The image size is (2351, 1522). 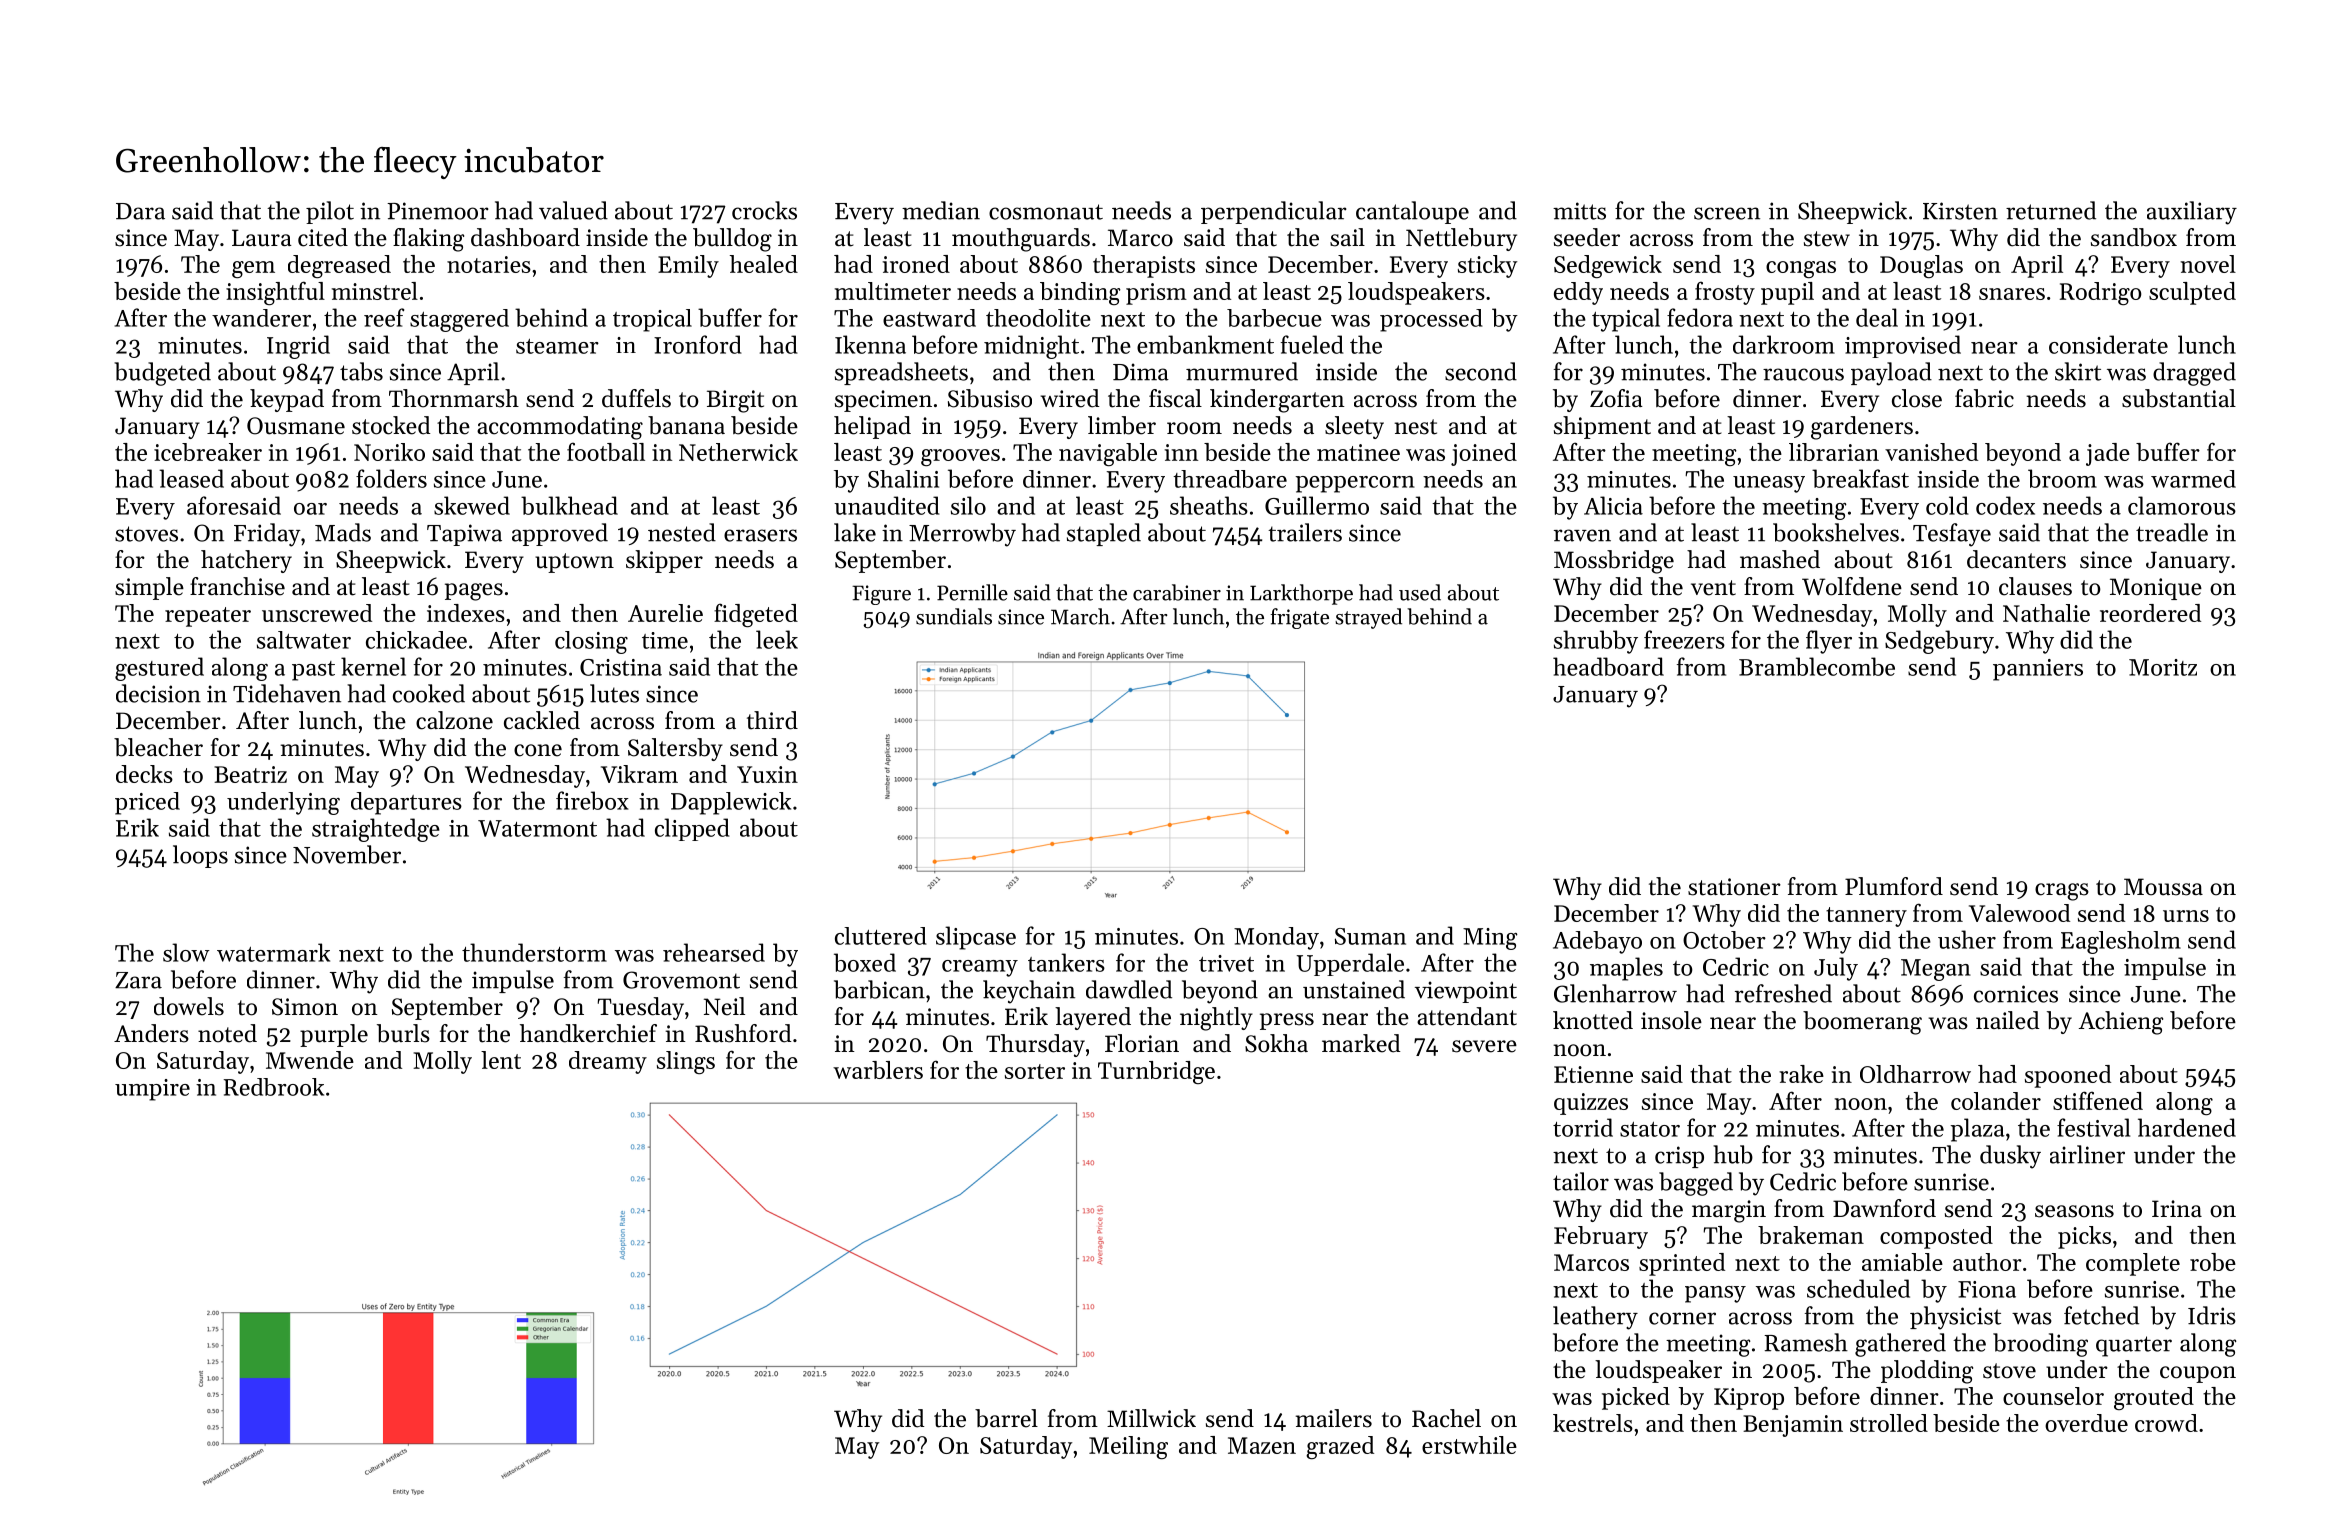 What do you see at coordinates (191, 478) in the document?
I see `leased` at bounding box center [191, 478].
